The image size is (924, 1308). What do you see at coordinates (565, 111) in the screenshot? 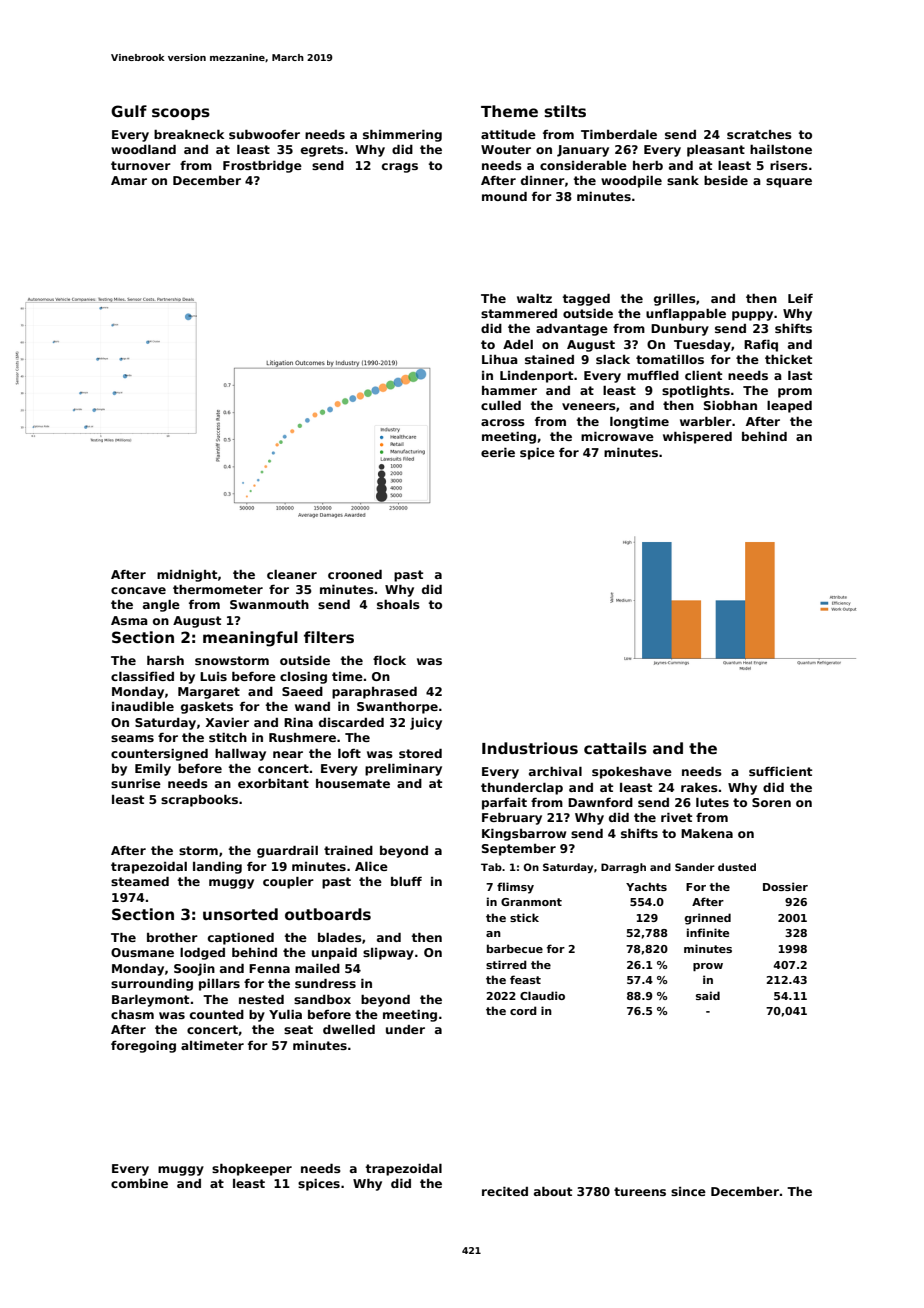
I see `stilts` at bounding box center [565, 111].
